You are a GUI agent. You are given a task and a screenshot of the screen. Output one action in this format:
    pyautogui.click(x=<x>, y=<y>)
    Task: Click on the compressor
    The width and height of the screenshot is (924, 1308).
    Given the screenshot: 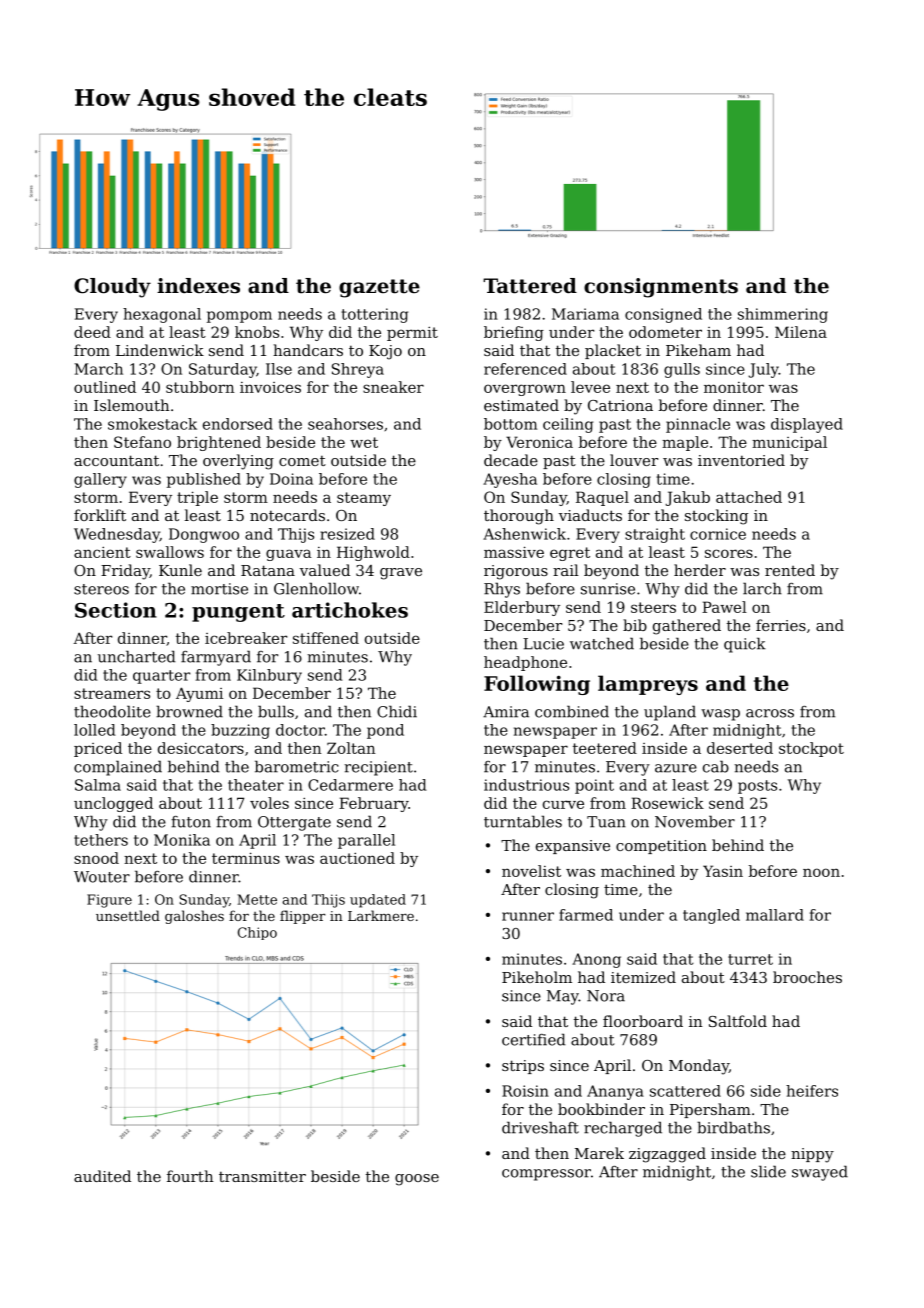 What is the action you would take?
    pyautogui.click(x=546, y=1175)
